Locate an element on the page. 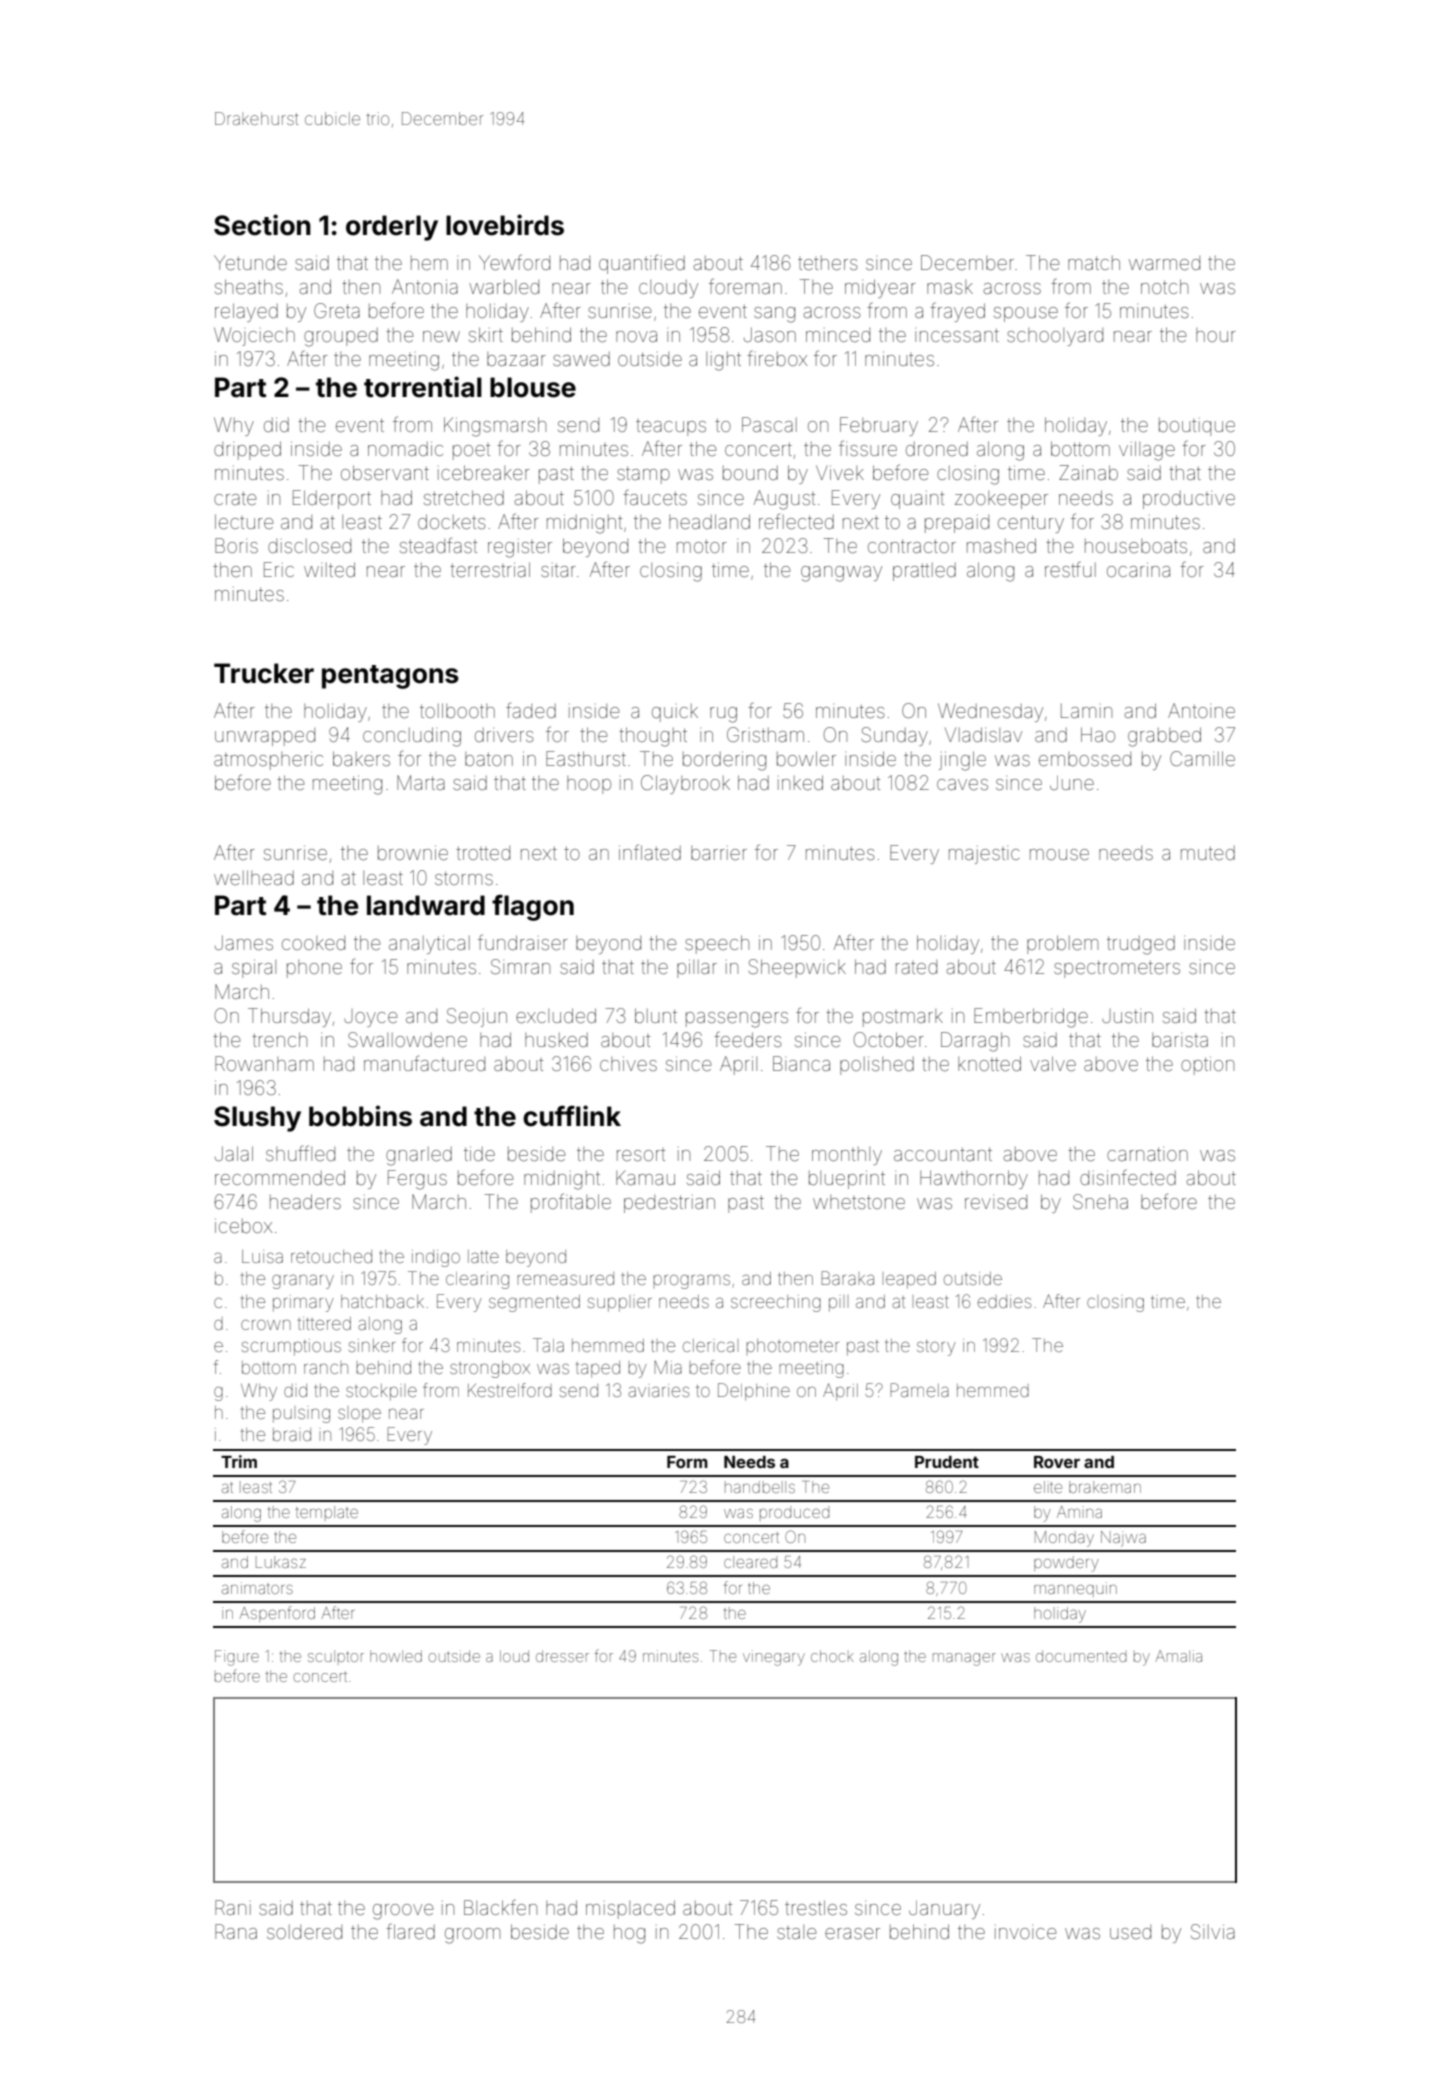  Sneha is located at coordinates (1100, 1201).
